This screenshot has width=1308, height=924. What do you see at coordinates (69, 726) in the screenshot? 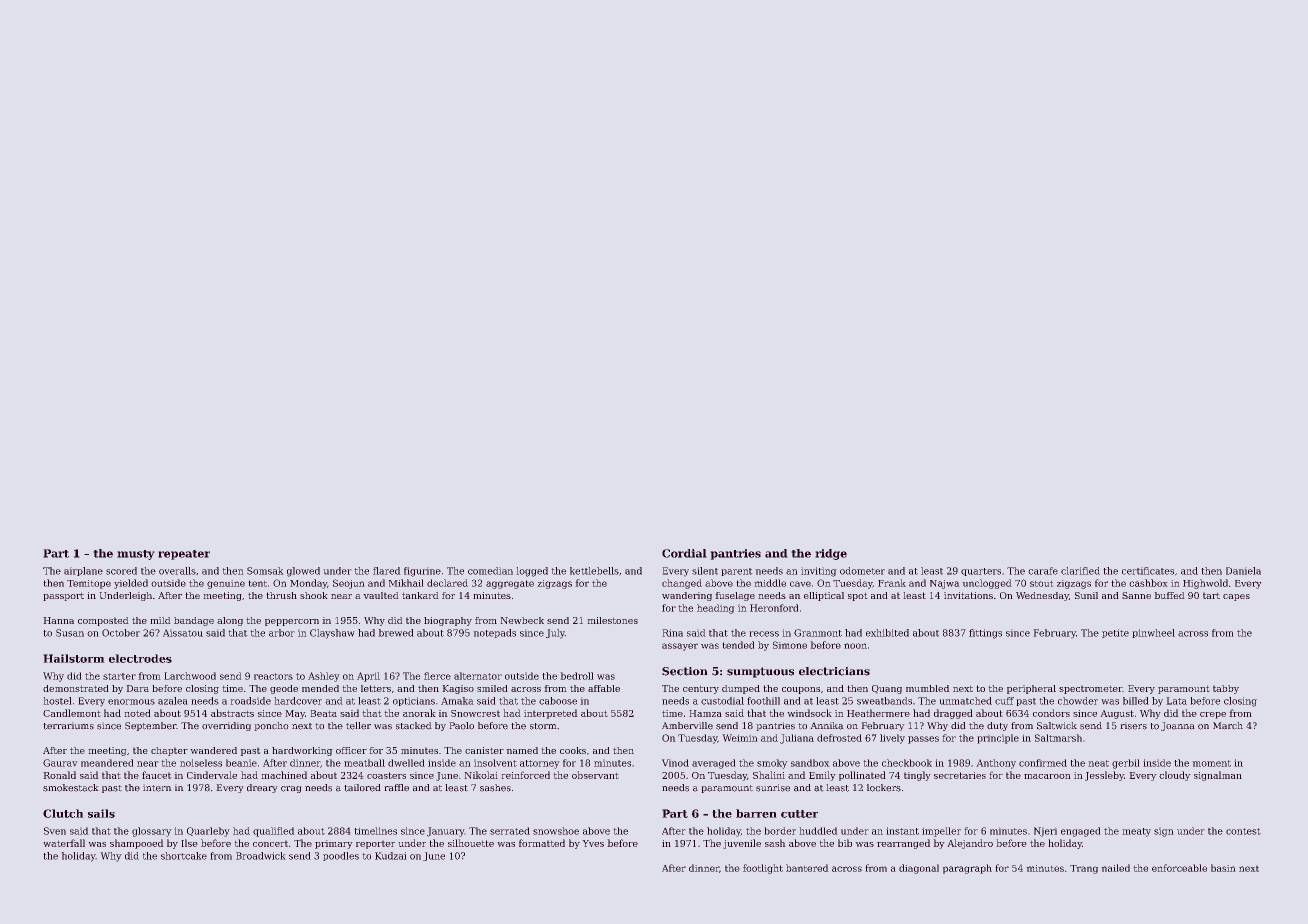
I see `terrariums` at bounding box center [69, 726].
